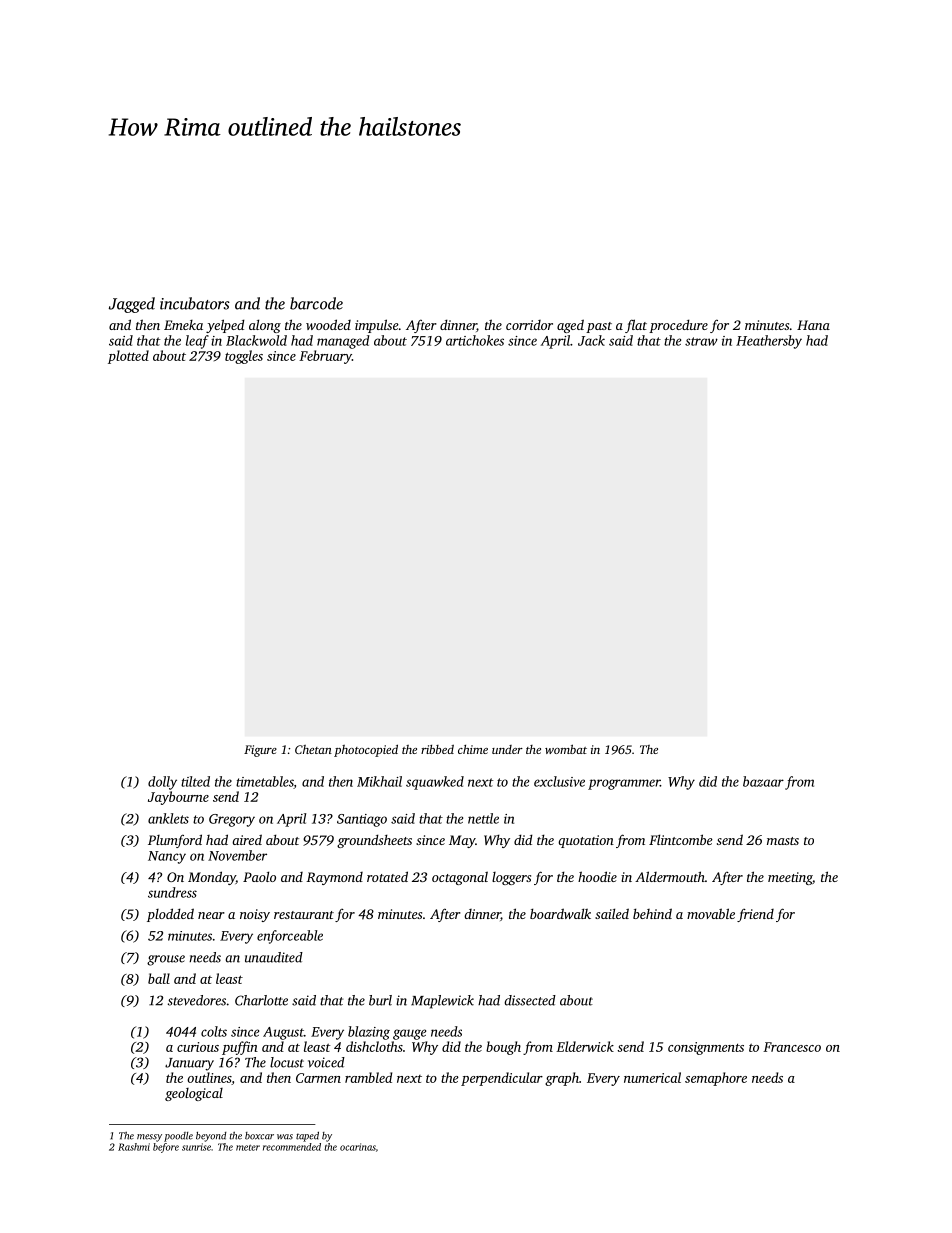 The height and width of the screenshot is (1233, 952). What do you see at coordinates (260, 751) in the screenshot?
I see `Figure` at bounding box center [260, 751].
